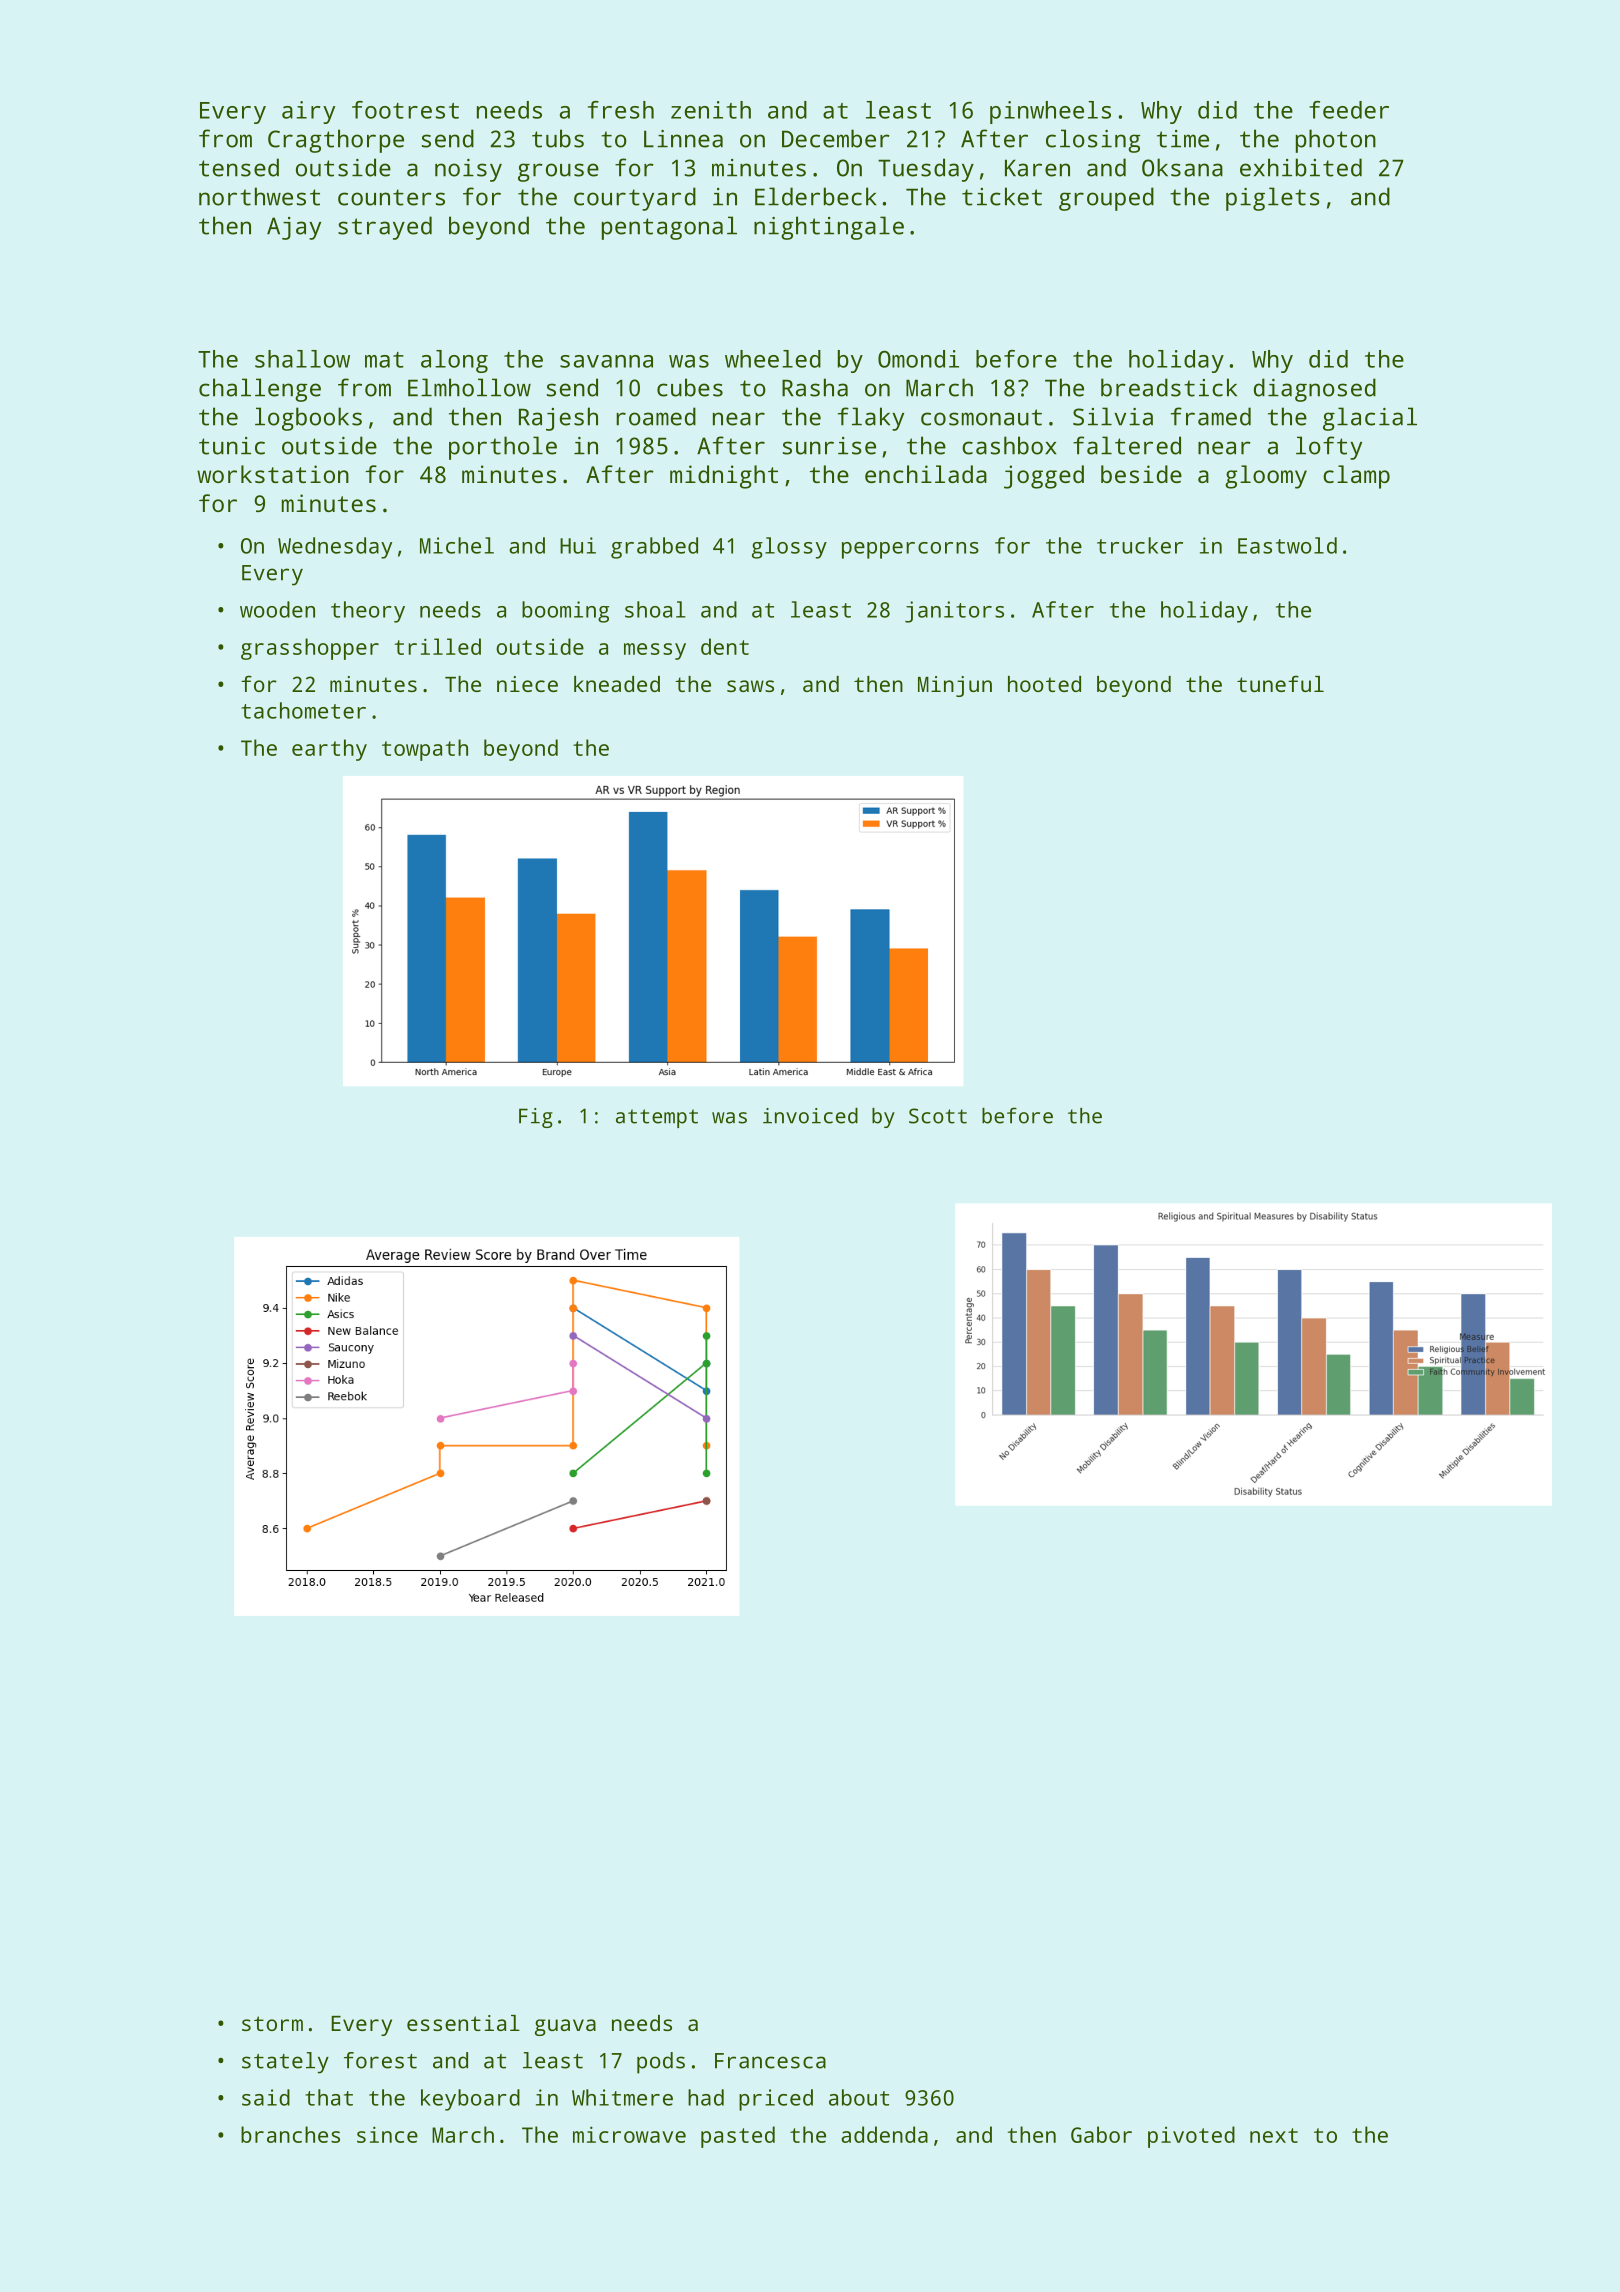  Describe the element at coordinates (938, 1116) in the screenshot. I see `Scott` at that location.
